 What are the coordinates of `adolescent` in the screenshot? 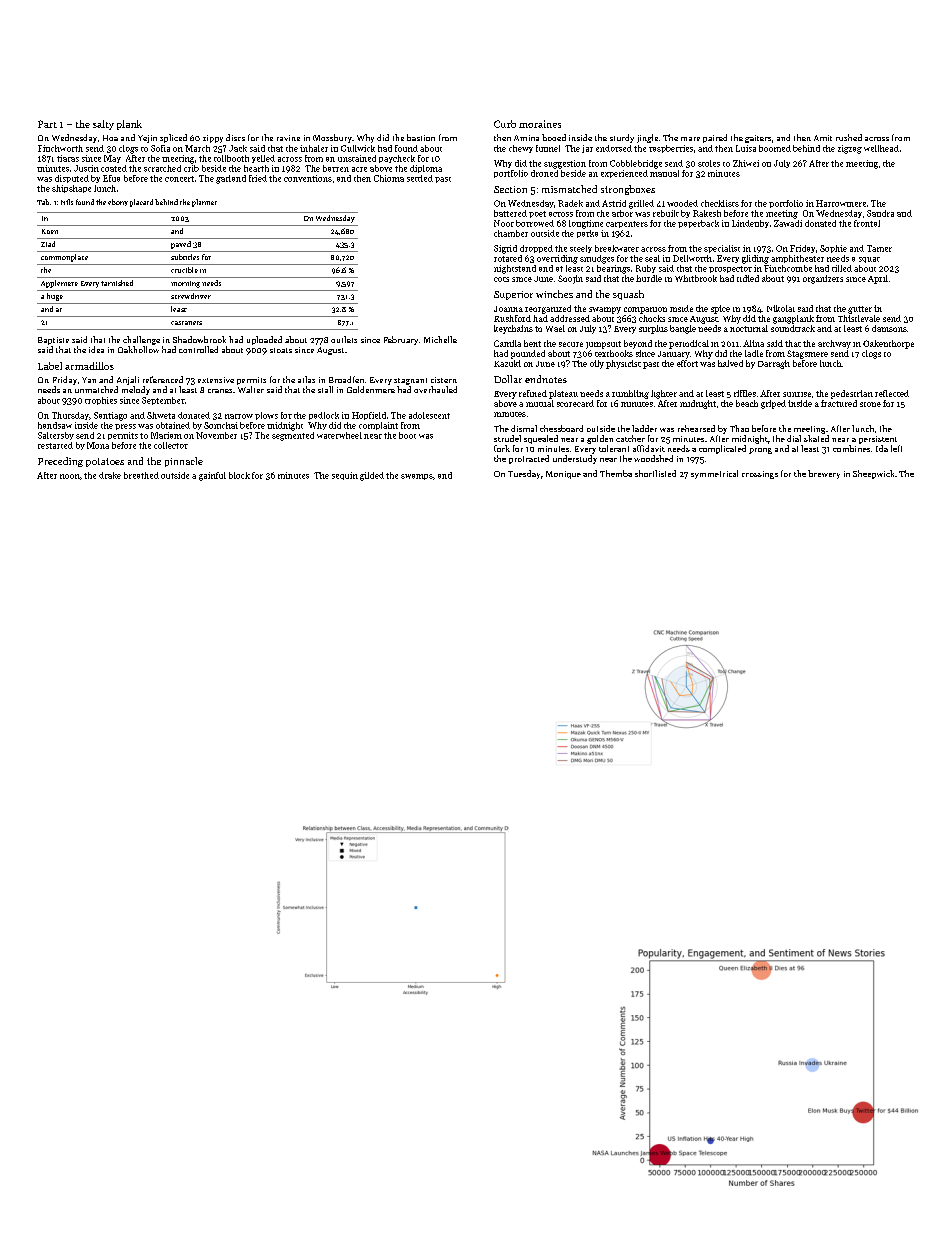 It's located at (429, 415).
